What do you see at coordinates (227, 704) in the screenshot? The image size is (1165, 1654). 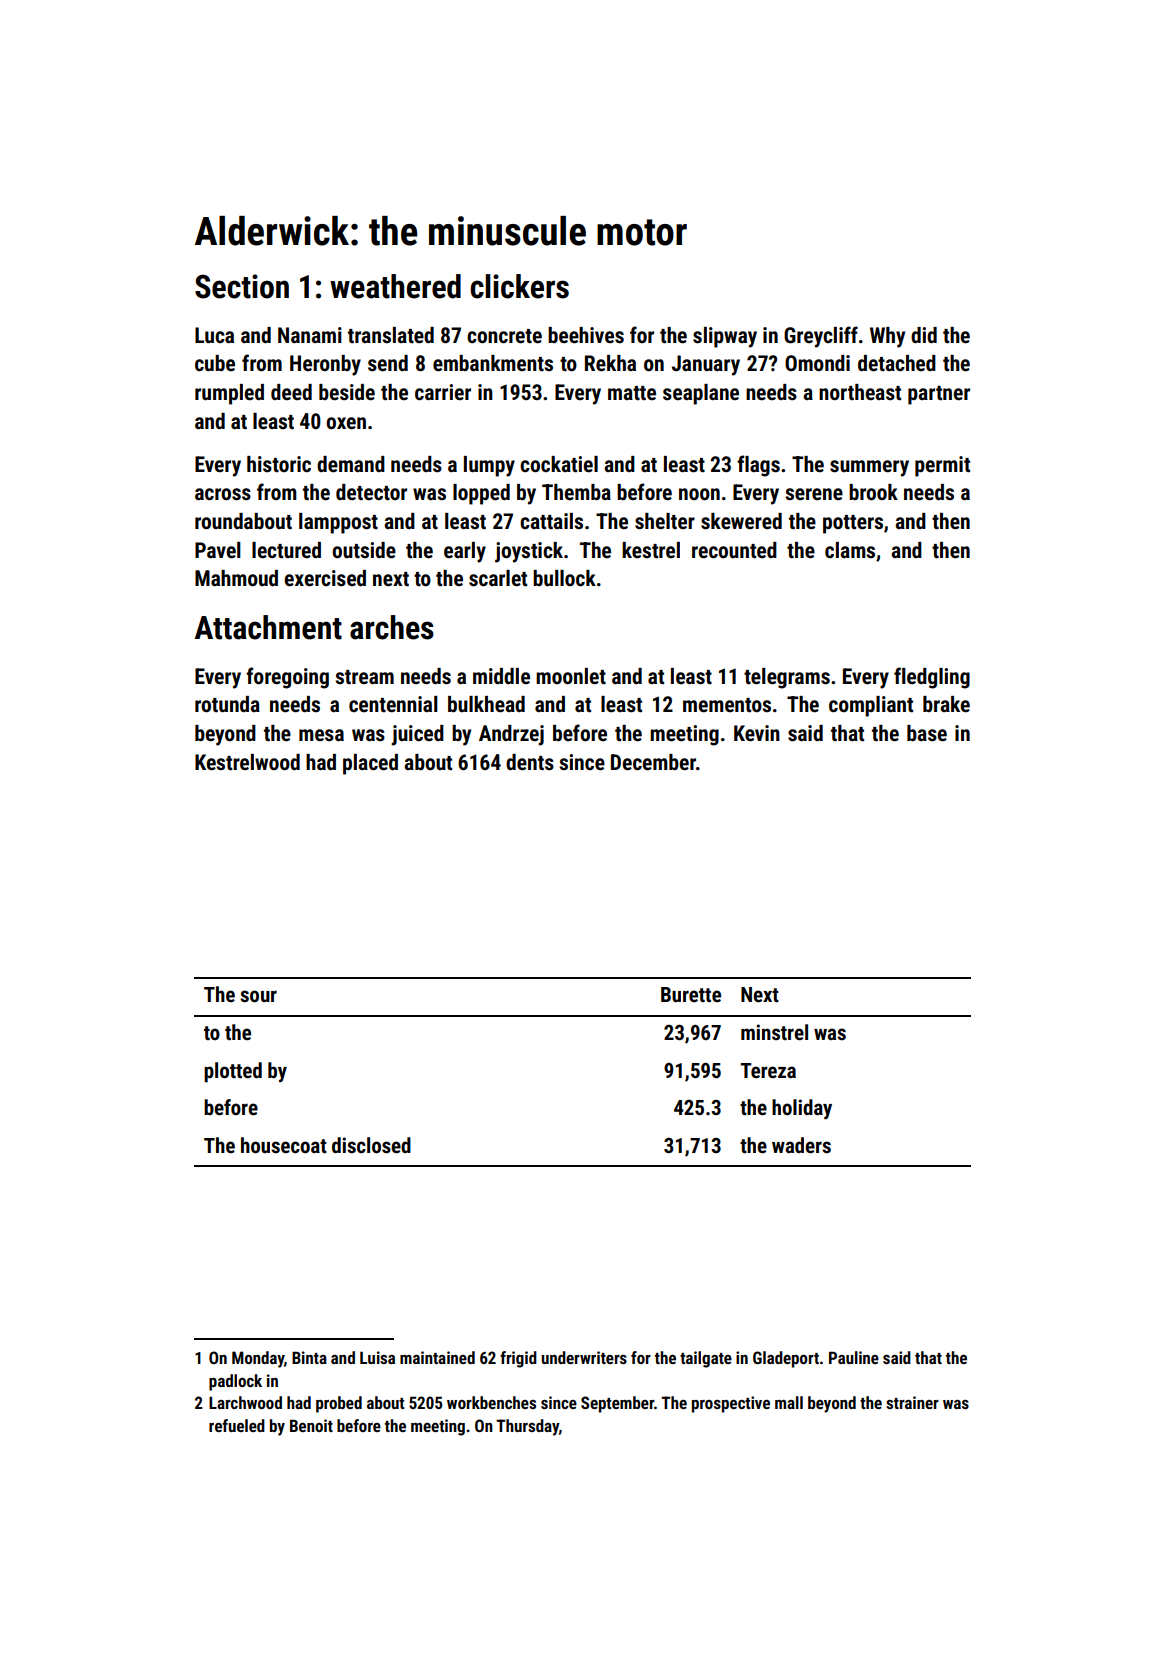 I see `rotunda` at bounding box center [227, 704].
